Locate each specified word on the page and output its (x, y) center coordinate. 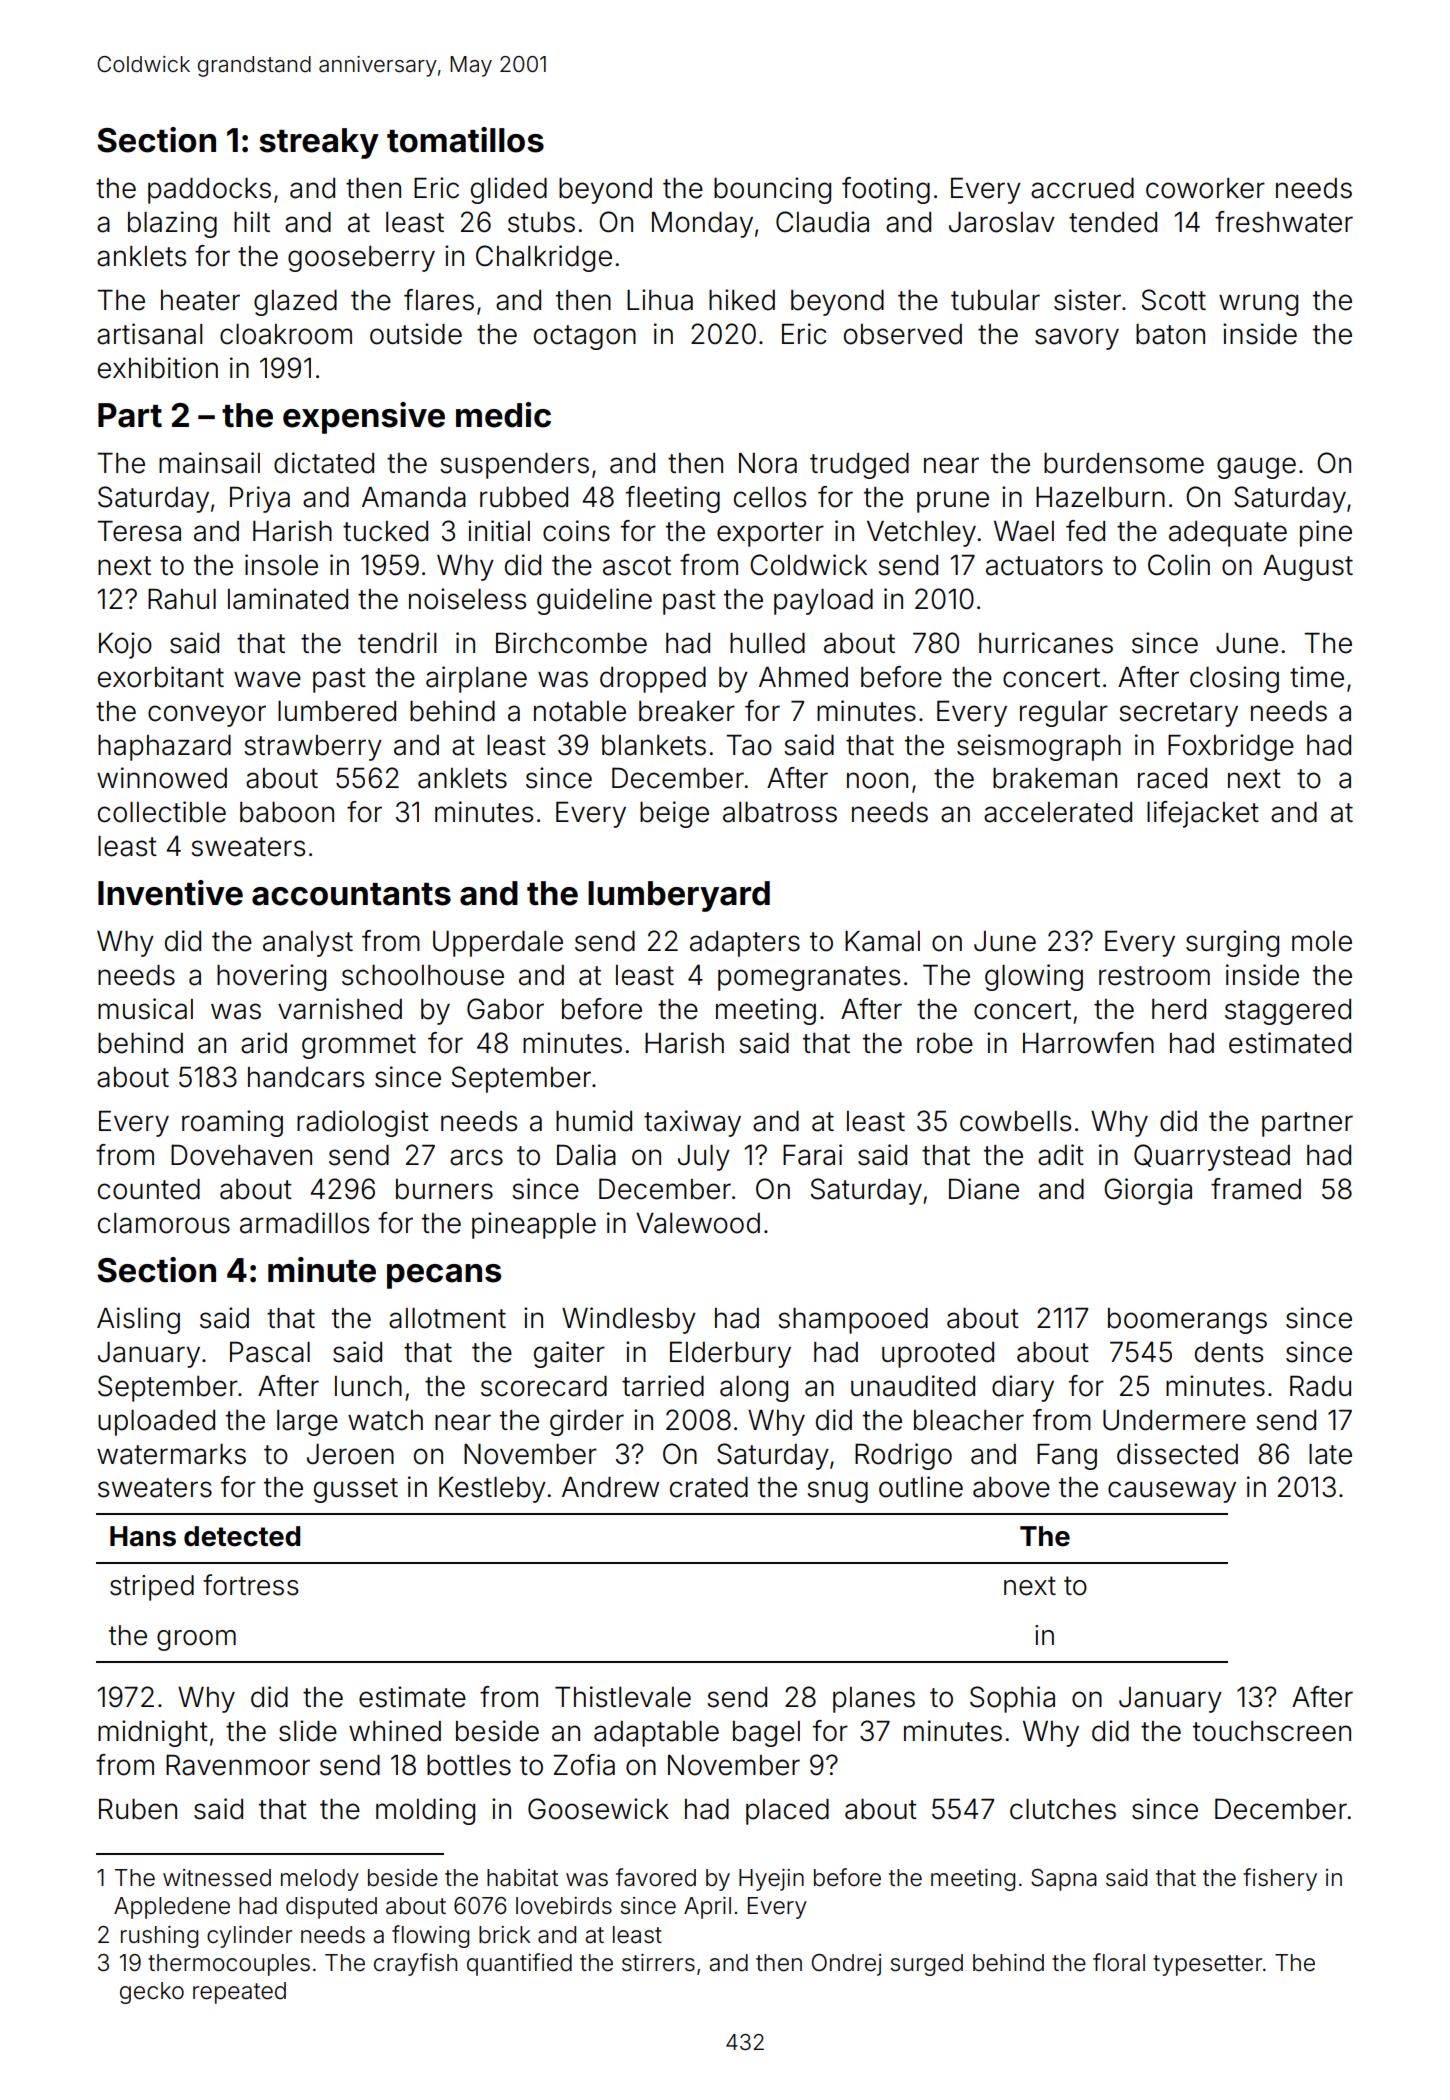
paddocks (209, 191)
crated (709, 1487)
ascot (637, 566)
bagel (766, 1734)
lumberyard (679, 896)
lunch (368, 1386)
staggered (1288, 1012)
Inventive (170, 893)
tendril (397, 643)
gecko (152, 1993)
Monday (702, 225)
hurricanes (1046, 643)
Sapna (1064, 1880)
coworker (1205, 188)
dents (1229, 1352)
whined (395, 1731)
